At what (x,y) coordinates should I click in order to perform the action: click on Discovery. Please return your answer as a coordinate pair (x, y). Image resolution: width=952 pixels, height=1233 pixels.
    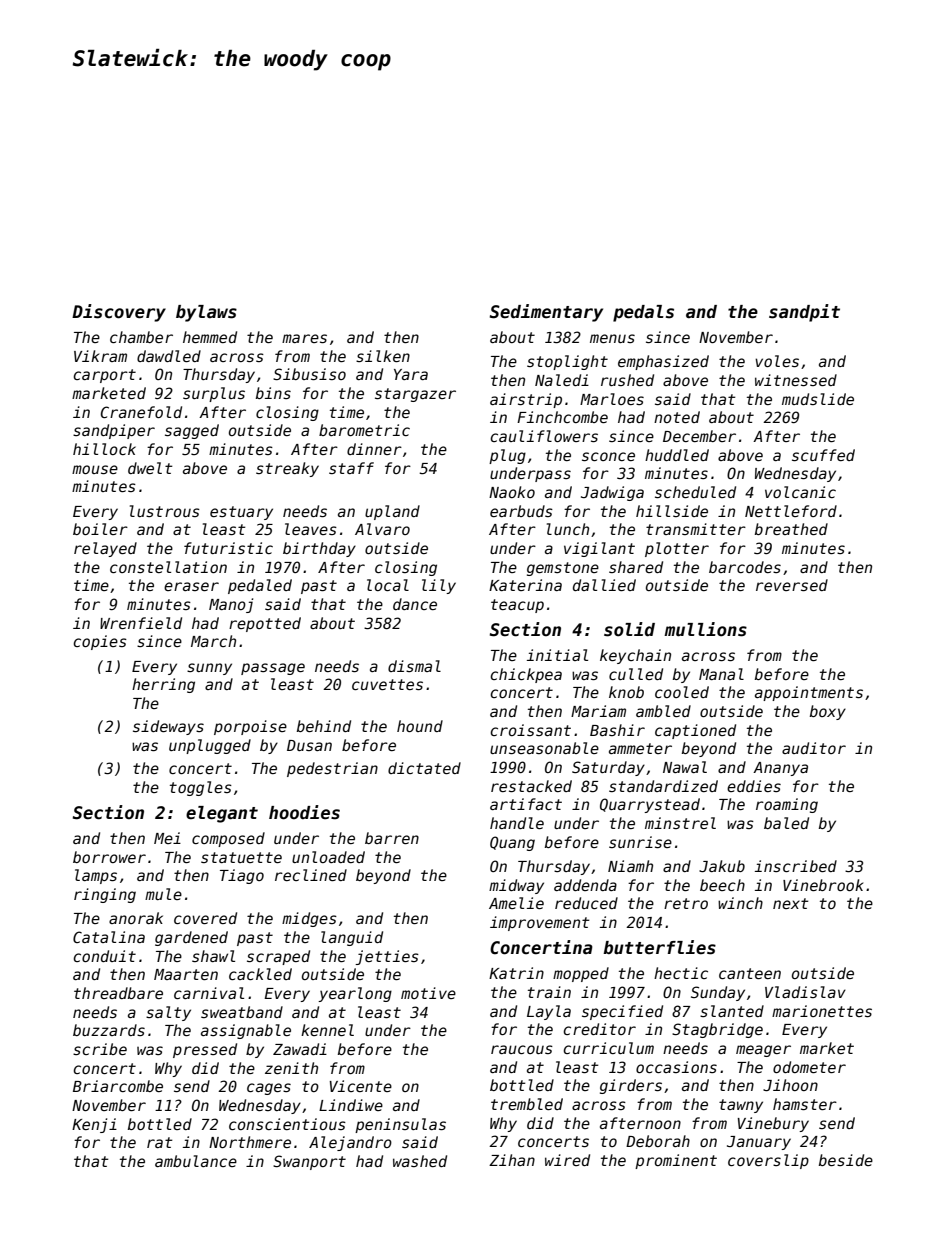
    Looking at the image, I should click on (119, 313).
